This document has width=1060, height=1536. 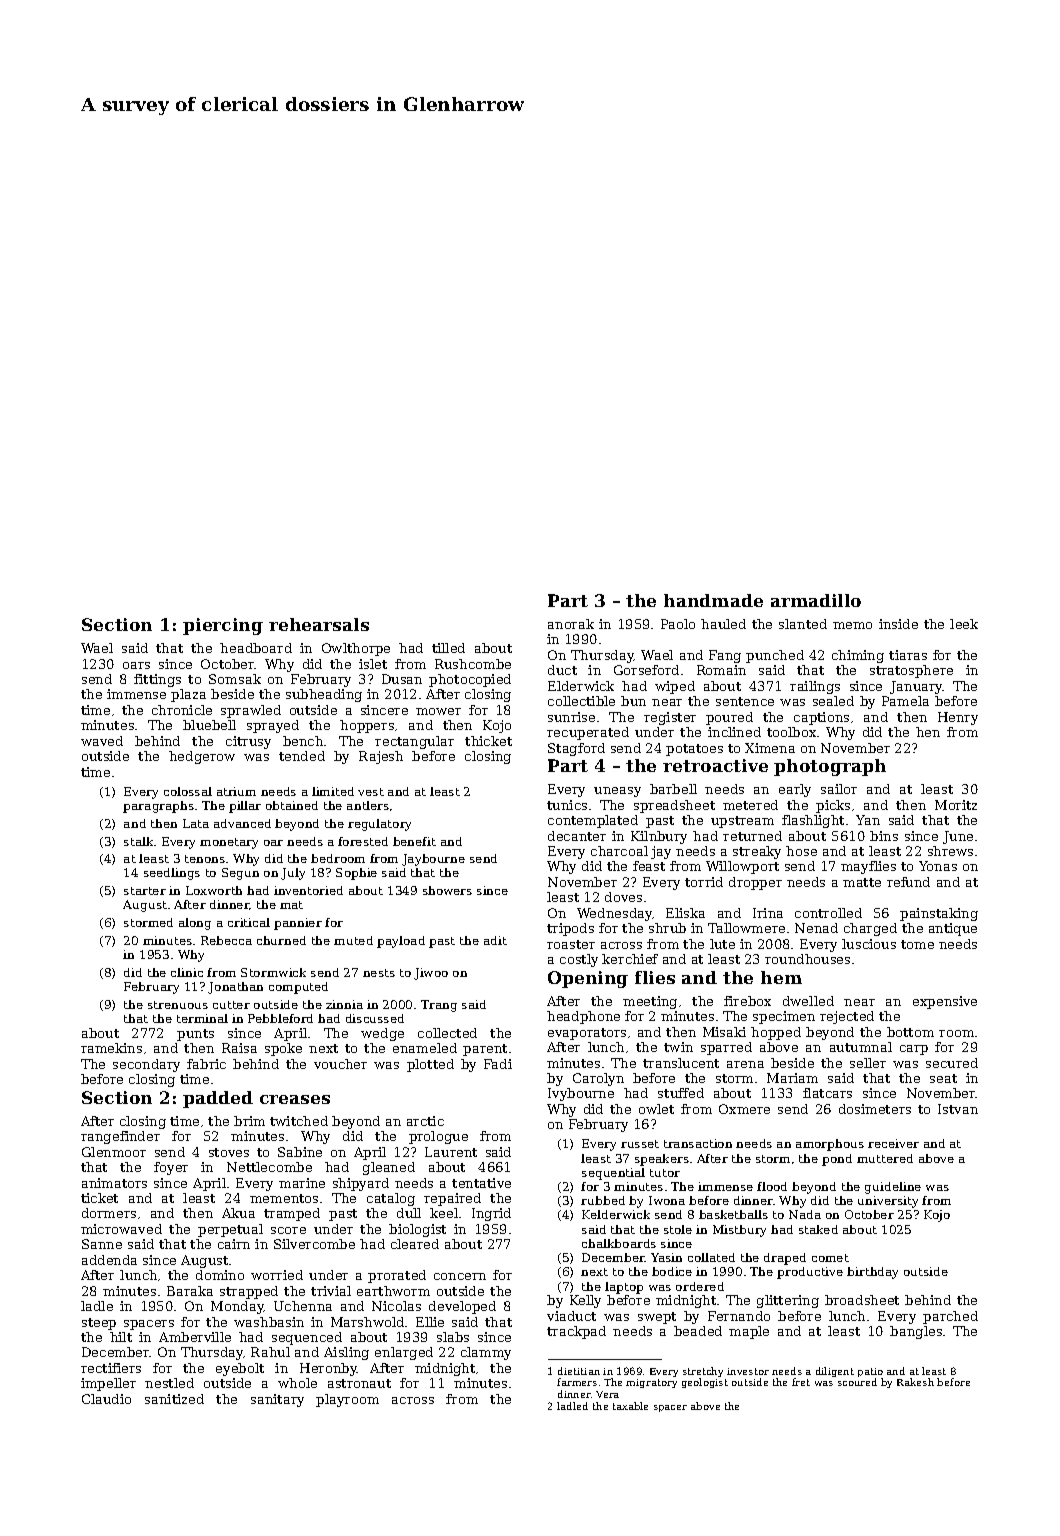 What do you see at coordinates (248, 742) in the document?
I see `citrusy` at bounding box center [248, 742].
